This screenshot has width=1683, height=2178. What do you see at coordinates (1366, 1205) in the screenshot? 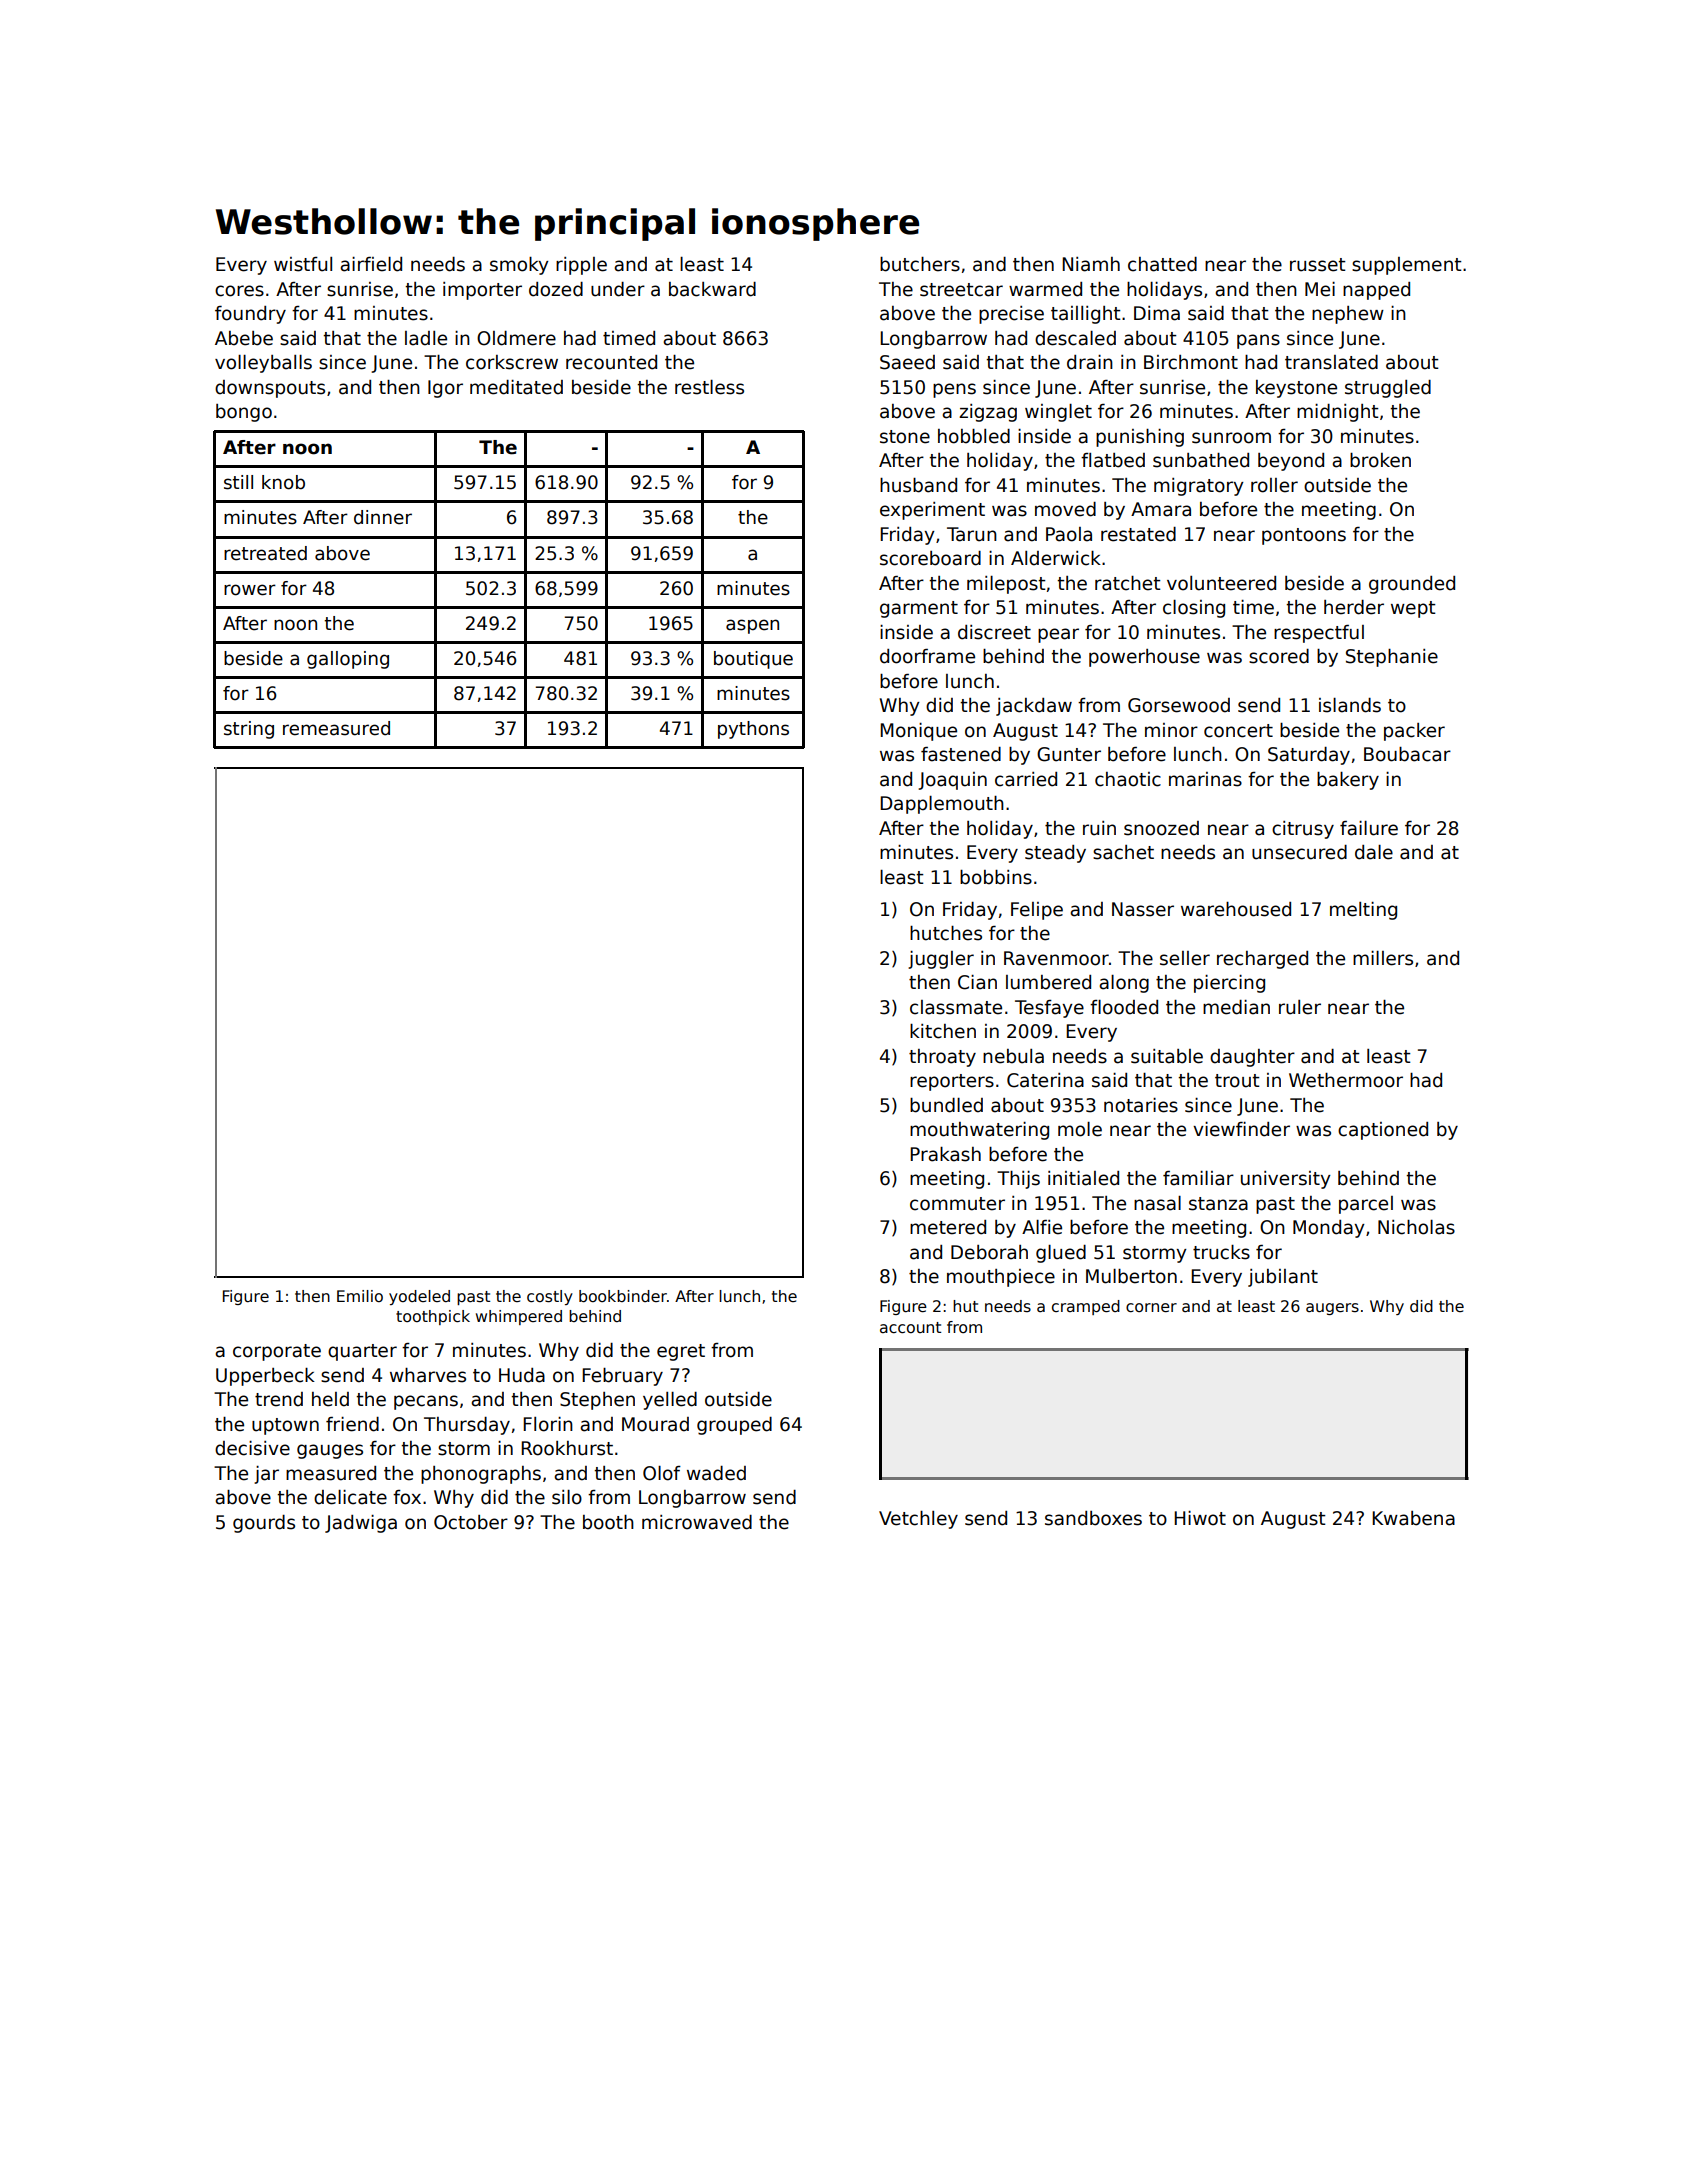
I see `parcel` at bounding box center [1366, 1205].
